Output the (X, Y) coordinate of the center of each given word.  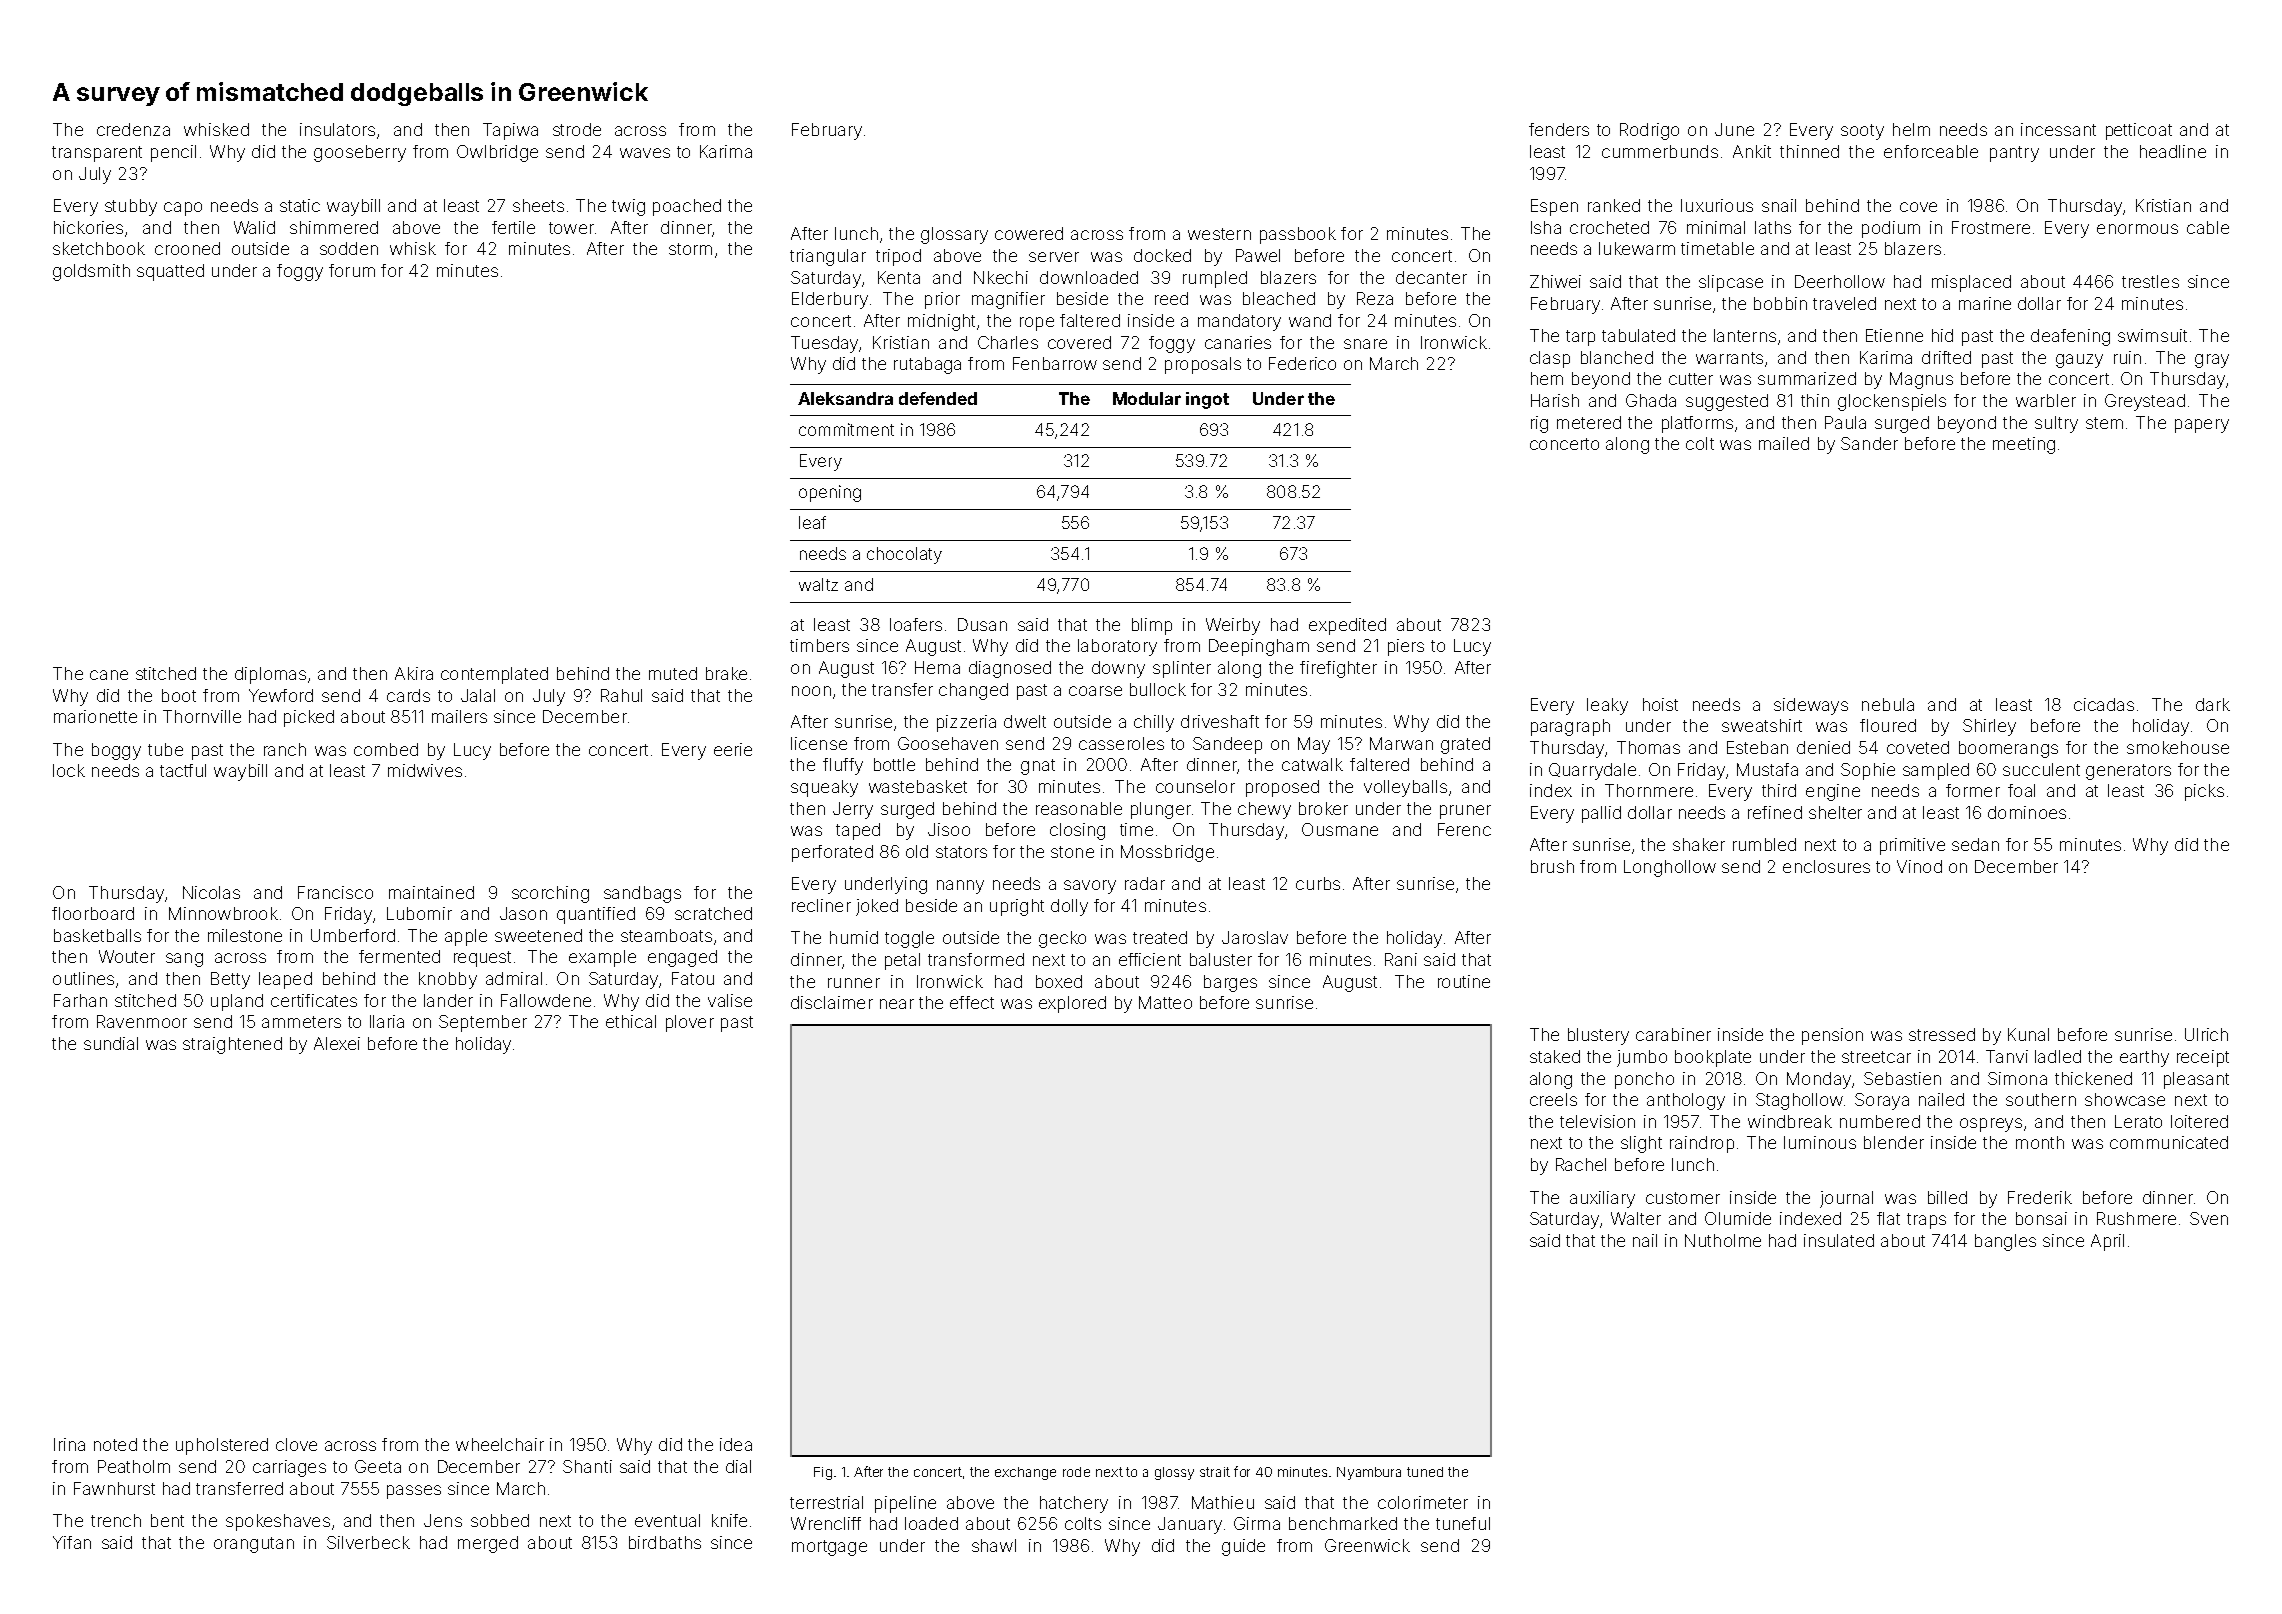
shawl (994, 1545)
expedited (1347, 626)
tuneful (1463, 1523)
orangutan (254, 1545)
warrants (1729, 358)
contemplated (494, 675)
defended (938, 398)
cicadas (2104, 704)
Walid (254, 227)
